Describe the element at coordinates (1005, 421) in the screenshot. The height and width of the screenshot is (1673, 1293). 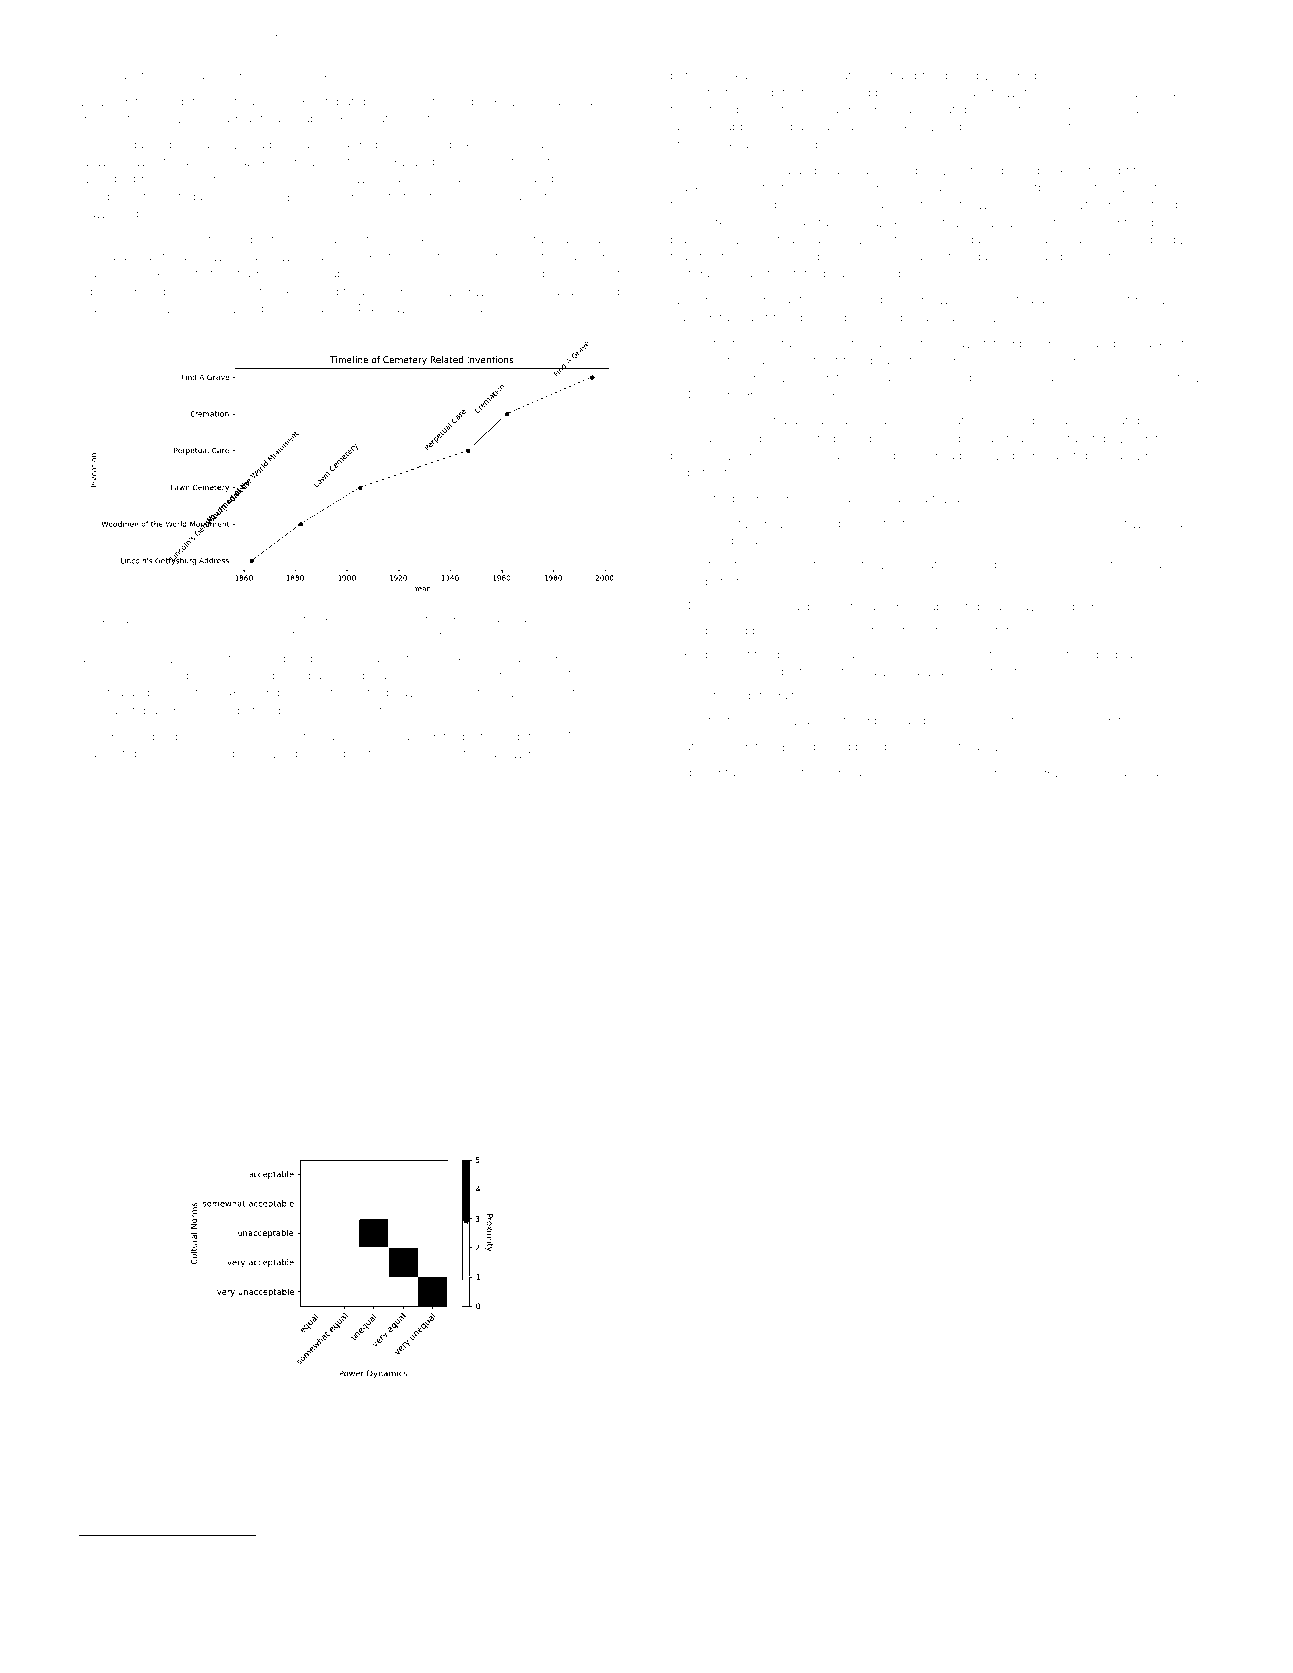
I see `squeezed` at that location.
